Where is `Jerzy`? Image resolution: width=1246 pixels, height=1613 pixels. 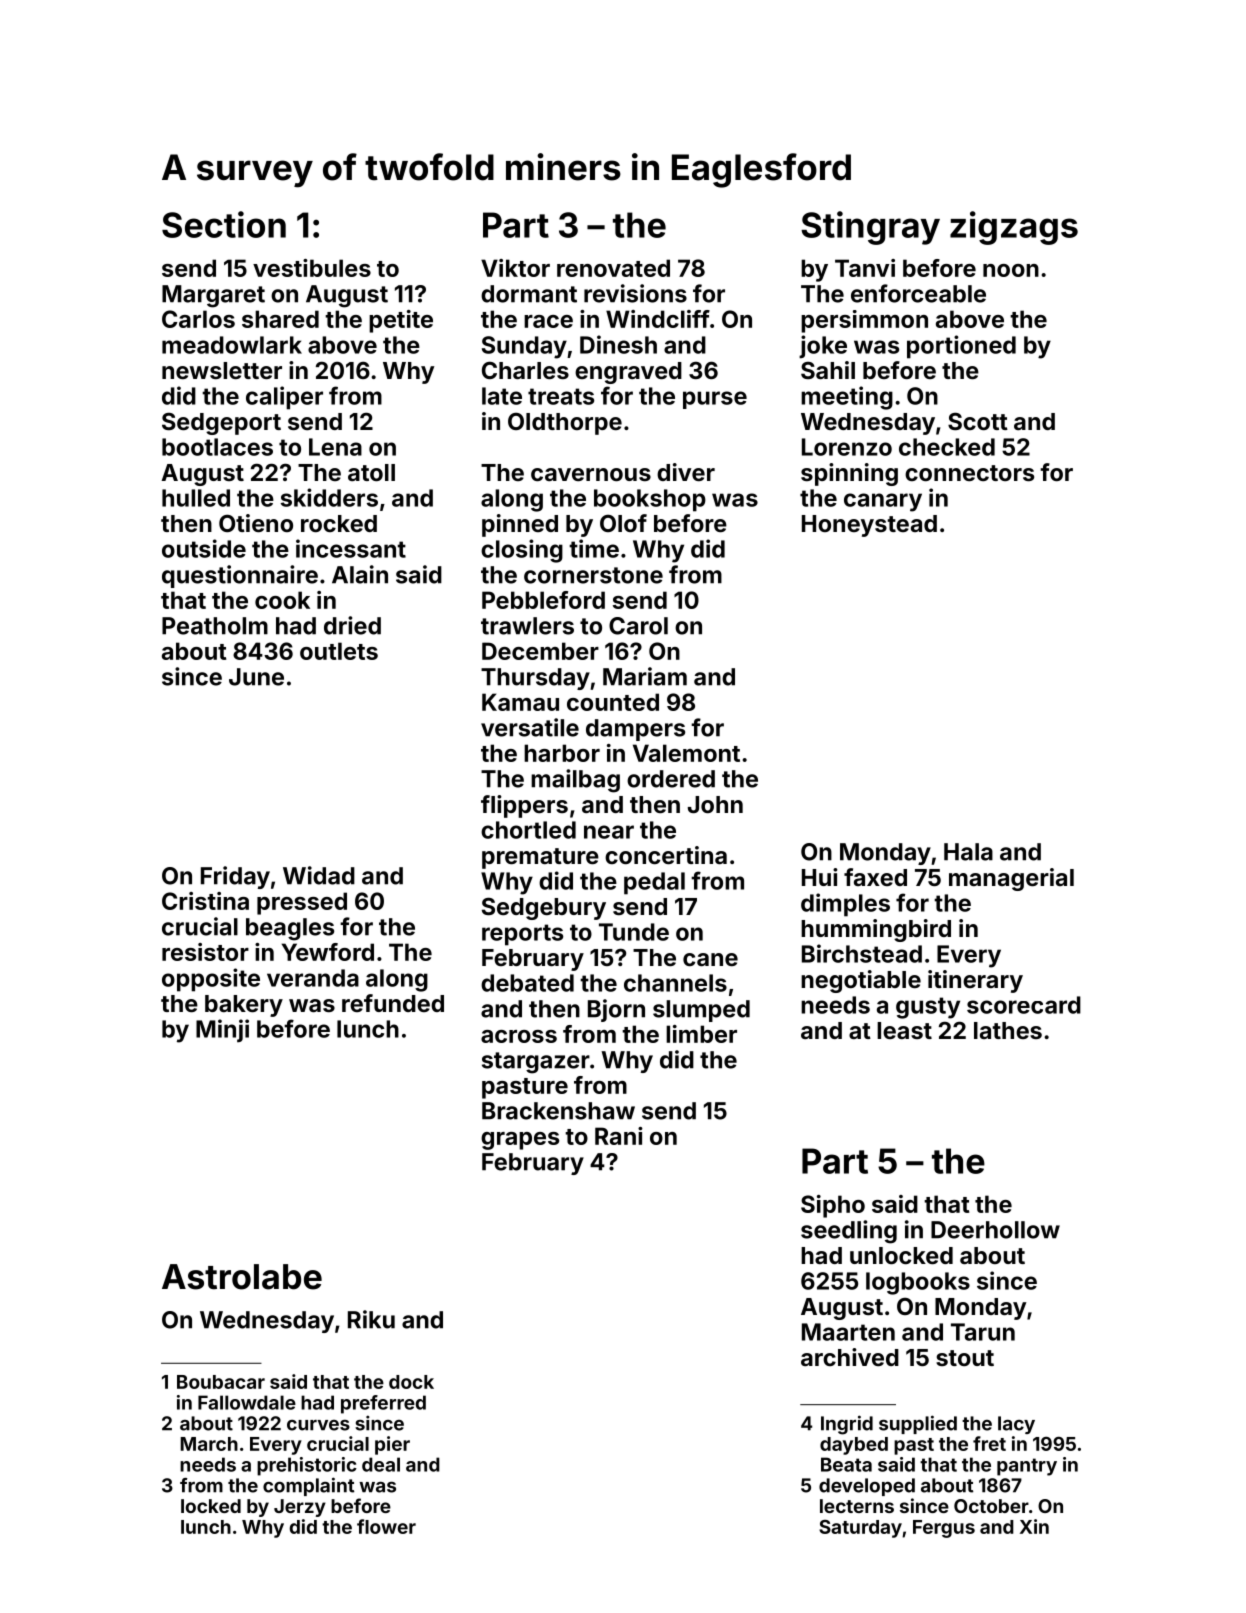 Jerzy is located at coordinates (300, 1508).
